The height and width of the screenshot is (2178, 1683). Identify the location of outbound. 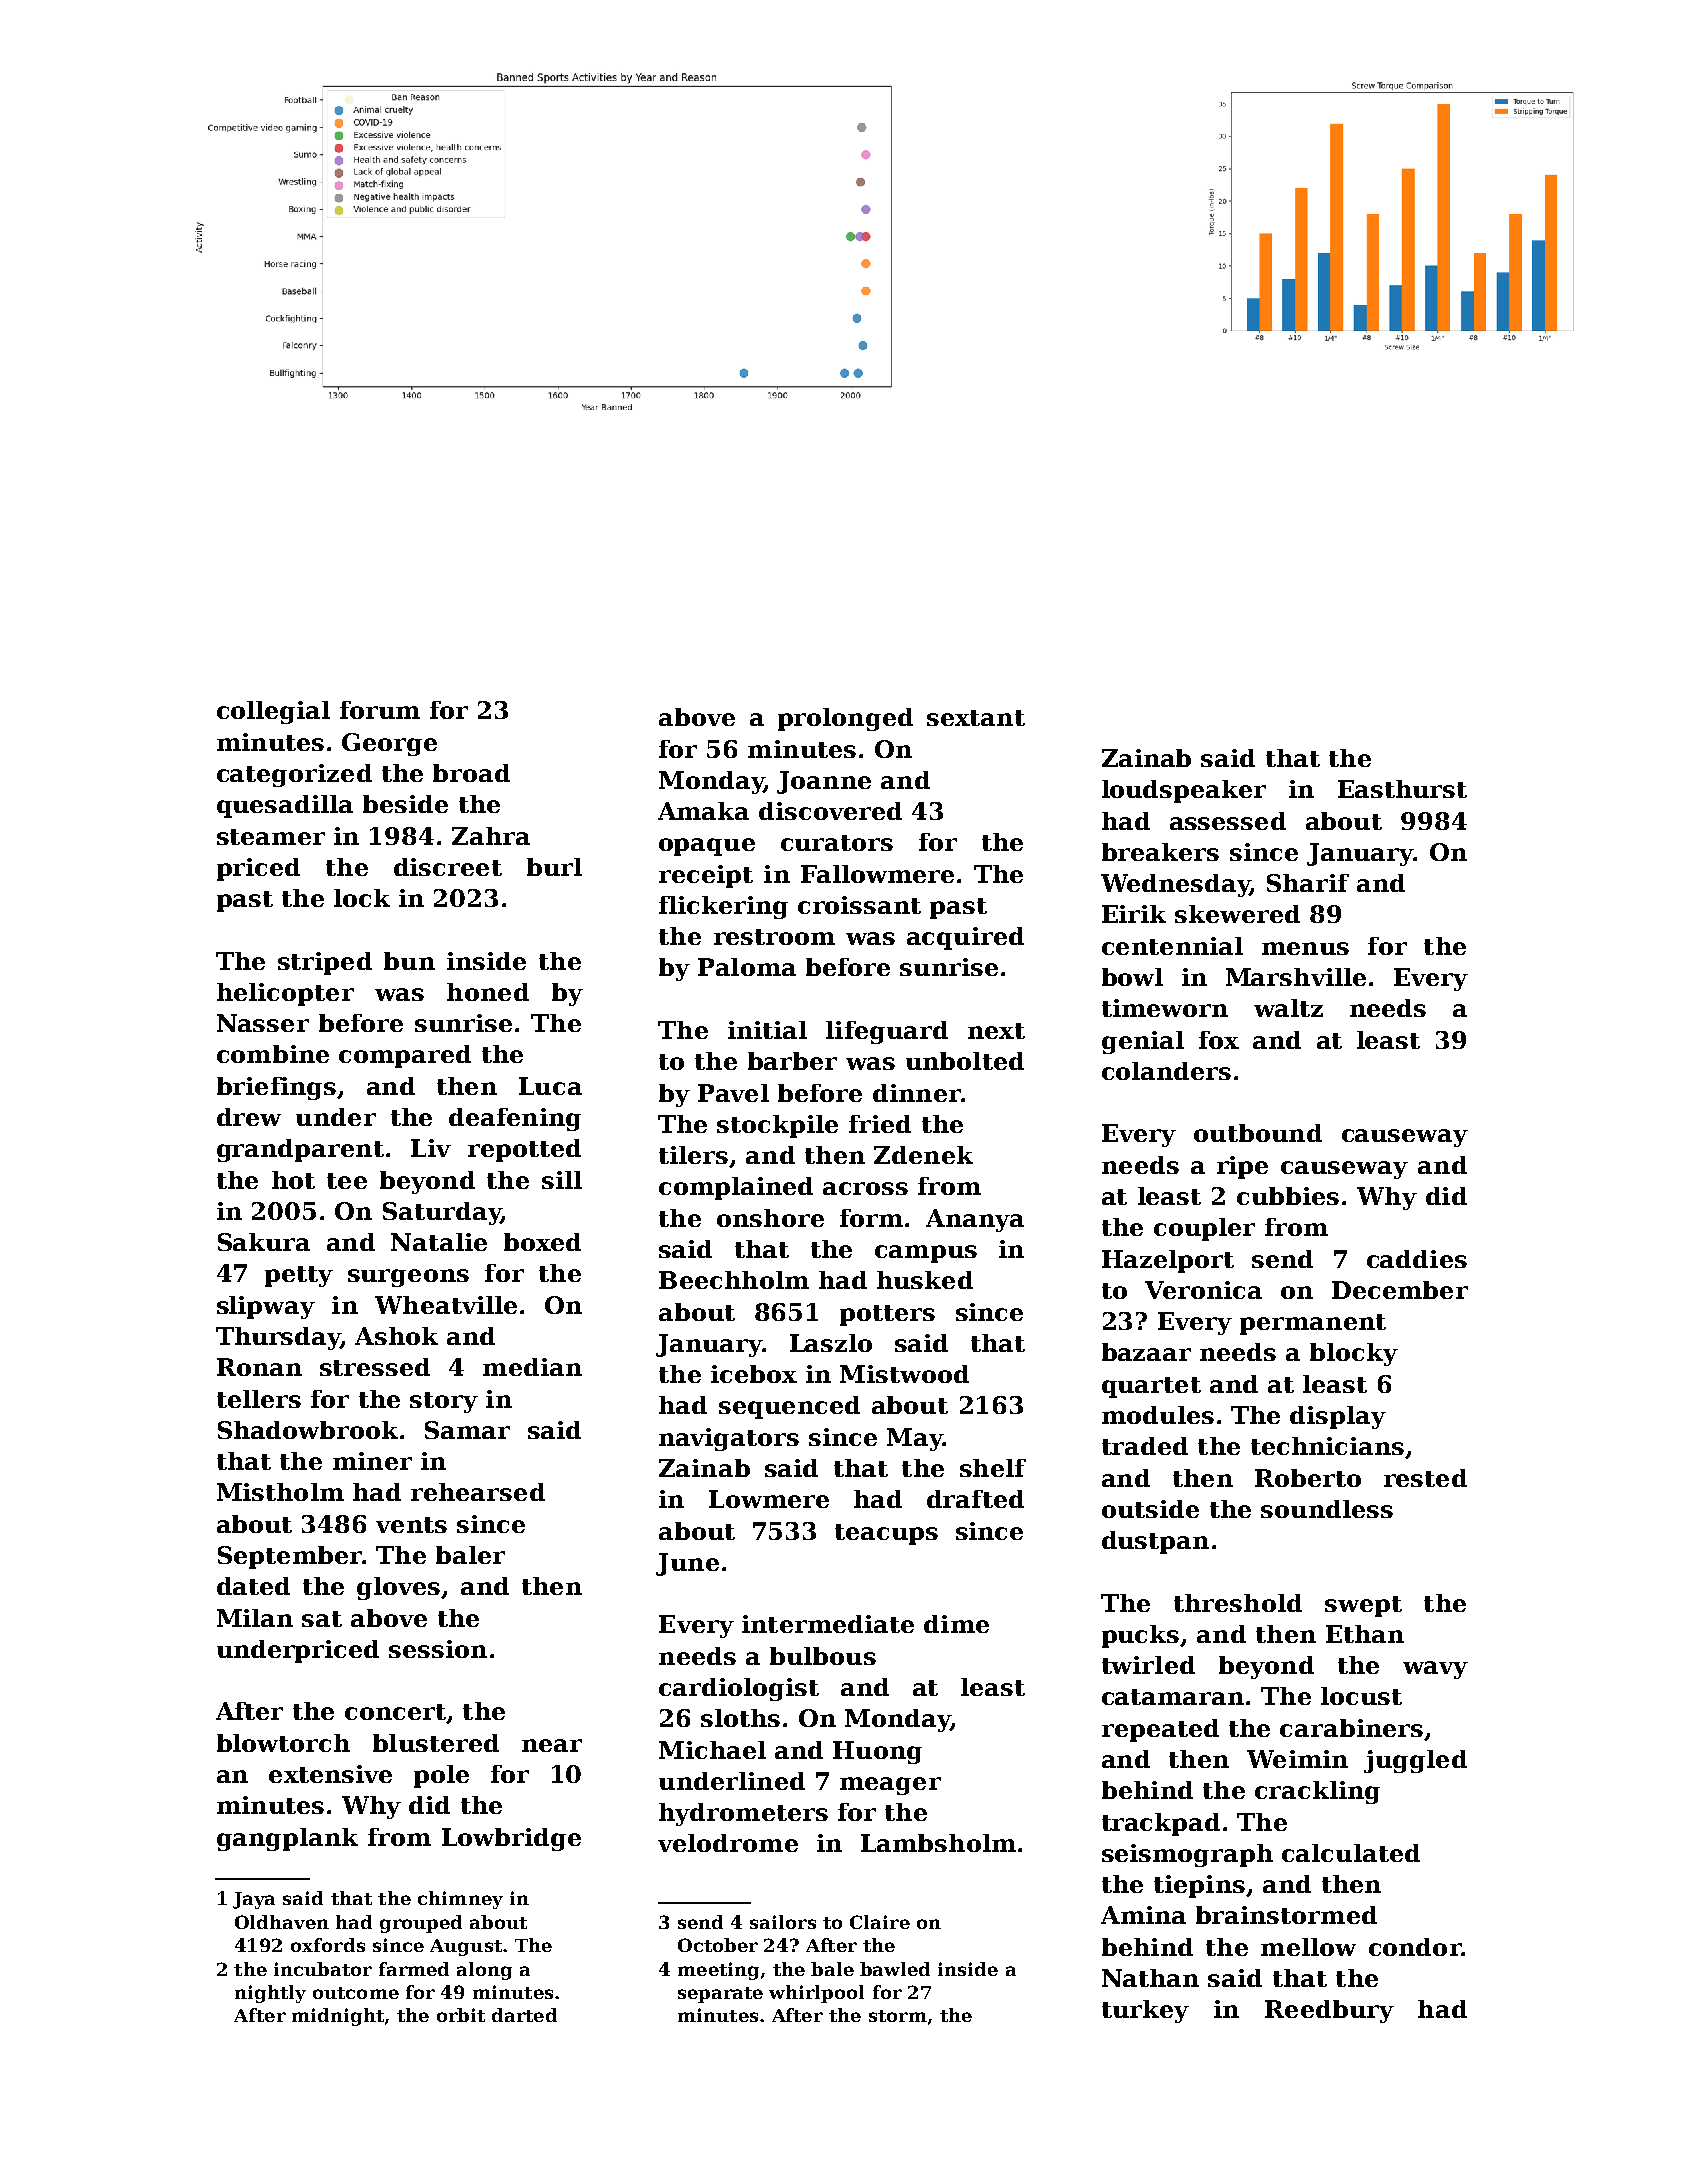
(1258, 1133).
